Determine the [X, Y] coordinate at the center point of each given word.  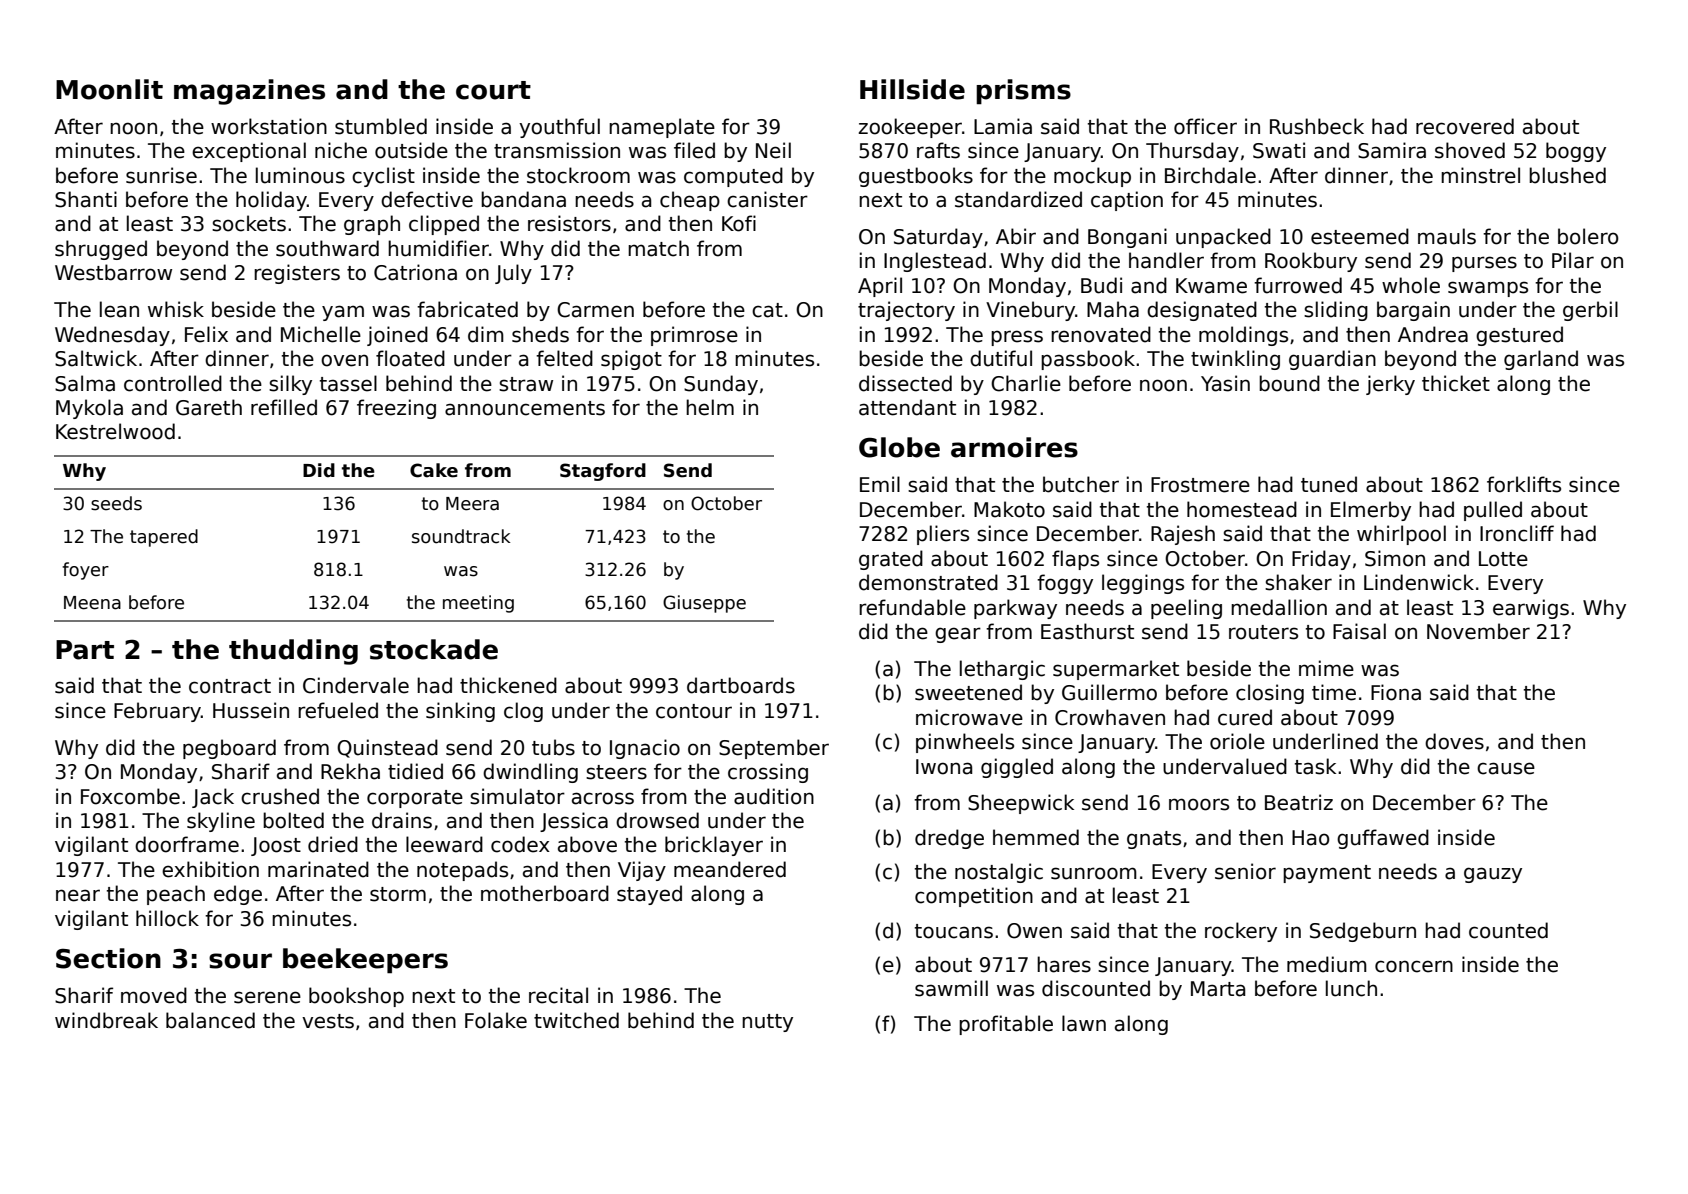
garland [1541, 360]
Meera [472, 504]
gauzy [1493, 875]
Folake [496, 1020]
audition [774, 796]
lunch [1351, 988]
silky [290, 385]
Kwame [1211, 286]
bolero [1588, 236]
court [493, 90]
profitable [1006, 1025]
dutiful [1001, 358]
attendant [907, 407]
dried [333, 844]
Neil [773, 150]
